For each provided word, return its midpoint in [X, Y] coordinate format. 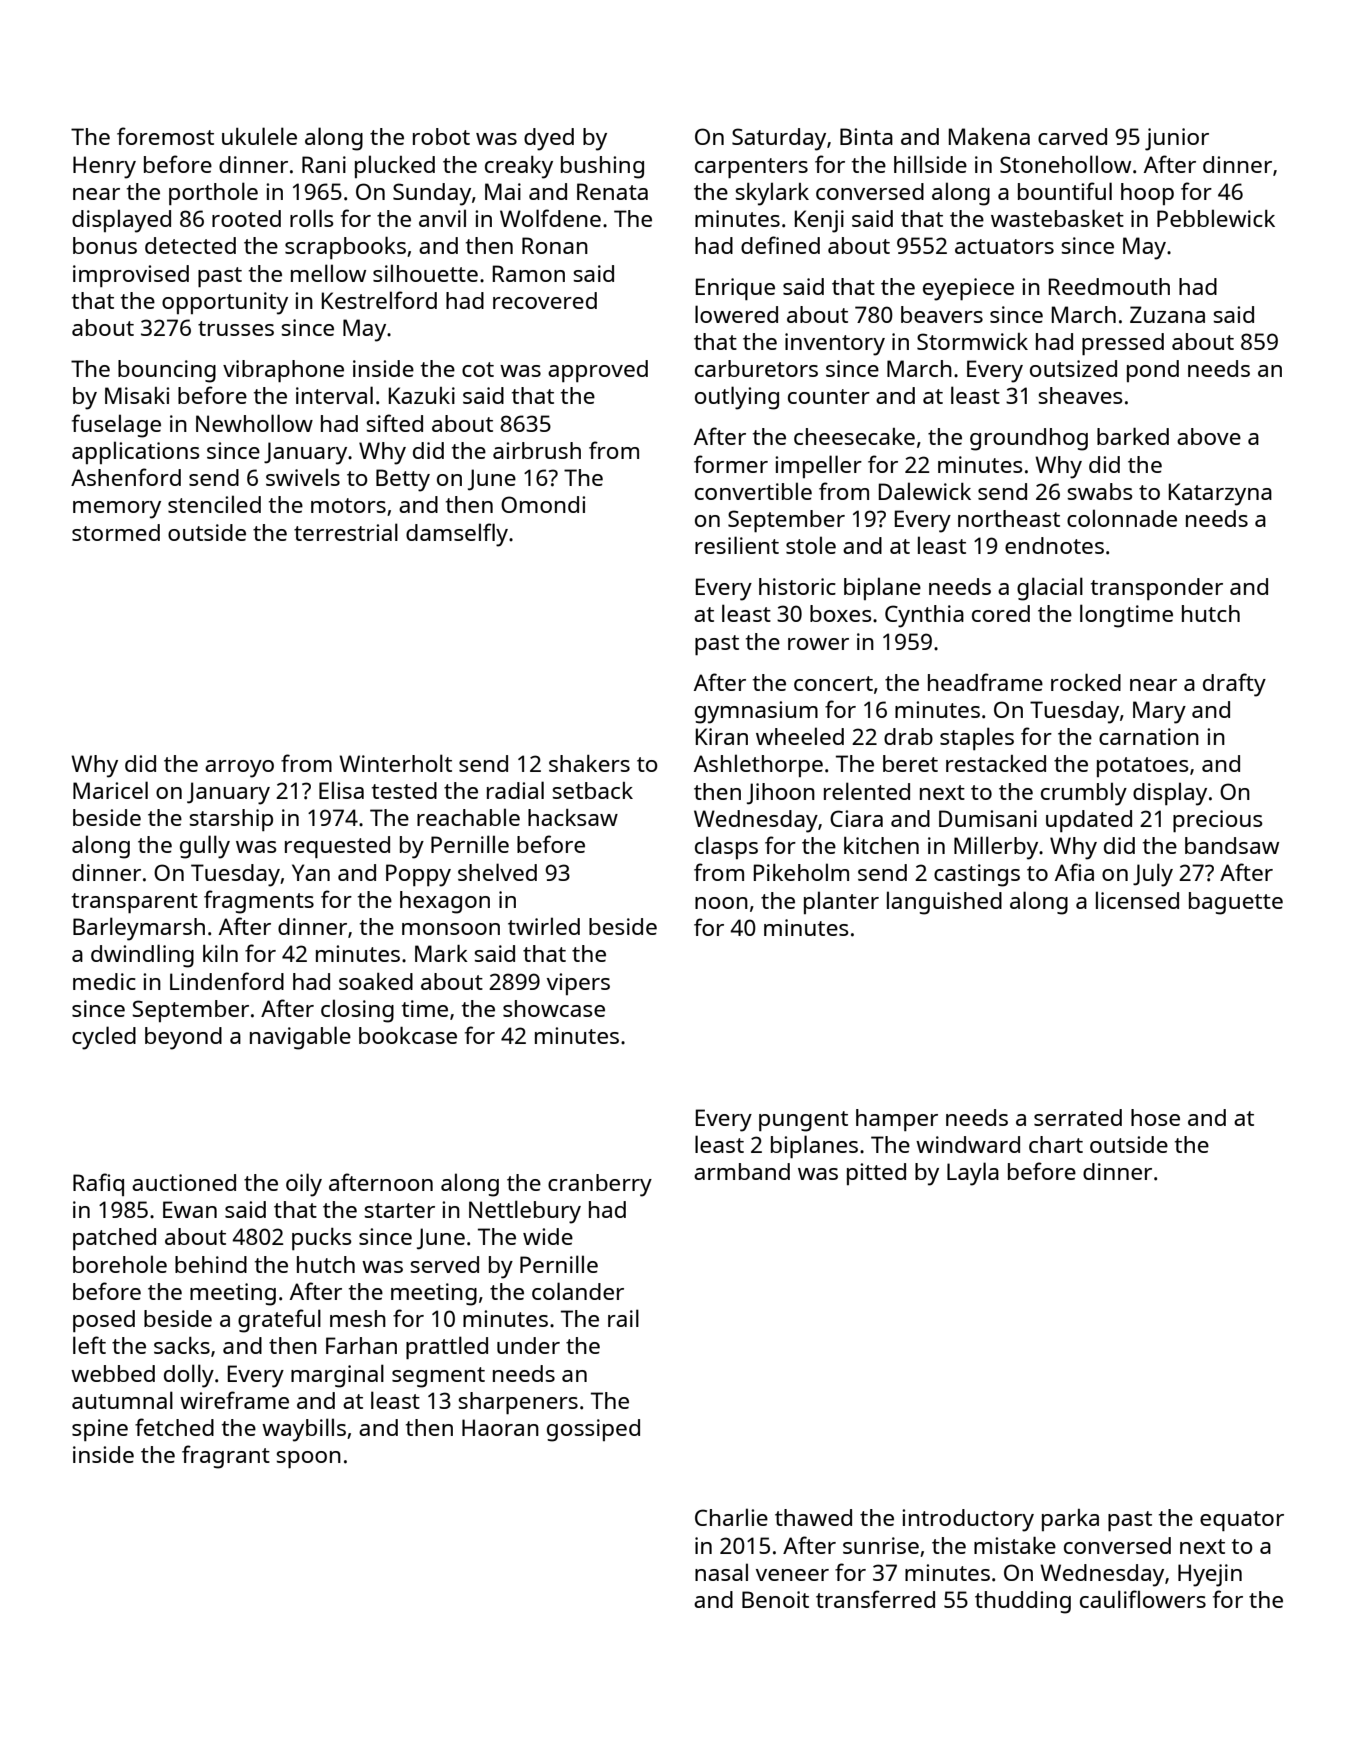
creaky [519, 167]
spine [100, 1430]
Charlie [731, 1517]
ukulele [259, 136]
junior [1177, 139]
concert [833, 683]
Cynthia [924, 616]
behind [211, 1264]
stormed [116, 532]
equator [1242, 1521]
